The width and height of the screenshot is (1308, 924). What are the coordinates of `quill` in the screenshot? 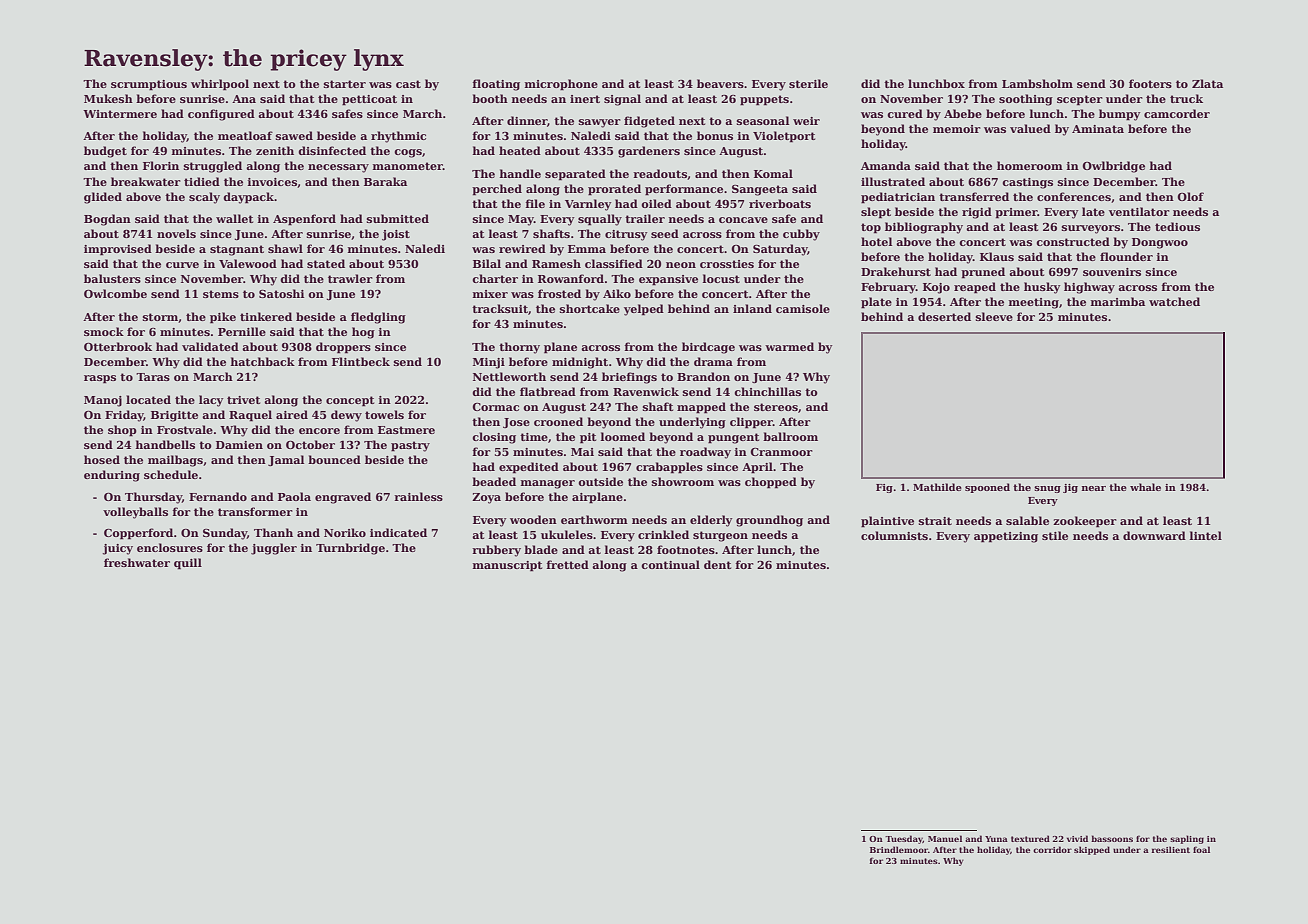 It's located at (188, 564).
